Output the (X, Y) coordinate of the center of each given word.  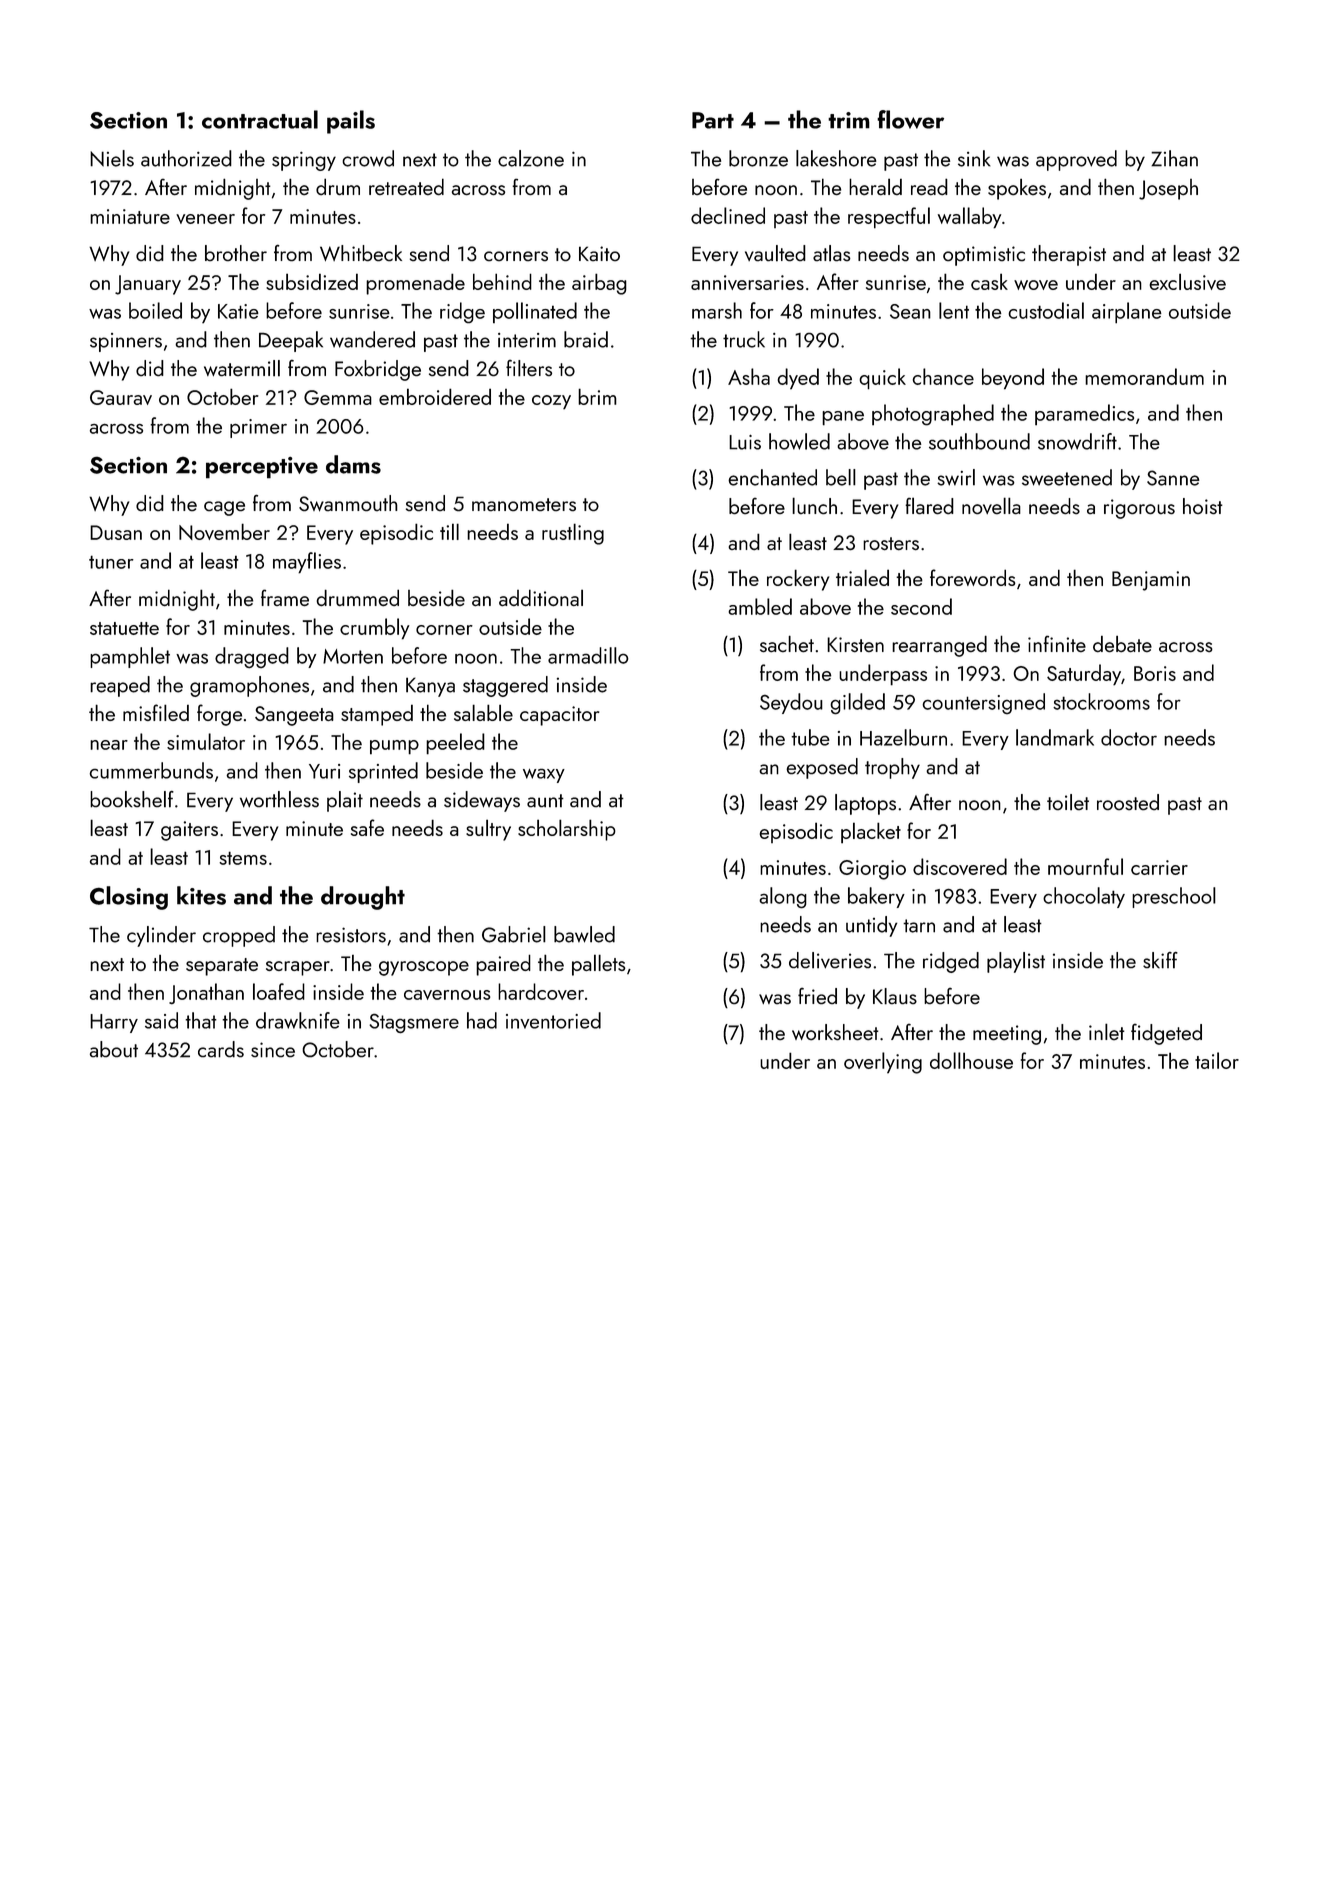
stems (243, 858)
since (273, 1050)
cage (224, 508)
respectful (889, 218)
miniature (130, 216)
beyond (1013, 379)
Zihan (1174, 158)
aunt (545, 801)
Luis (745, 442)
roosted (1128, 802)
